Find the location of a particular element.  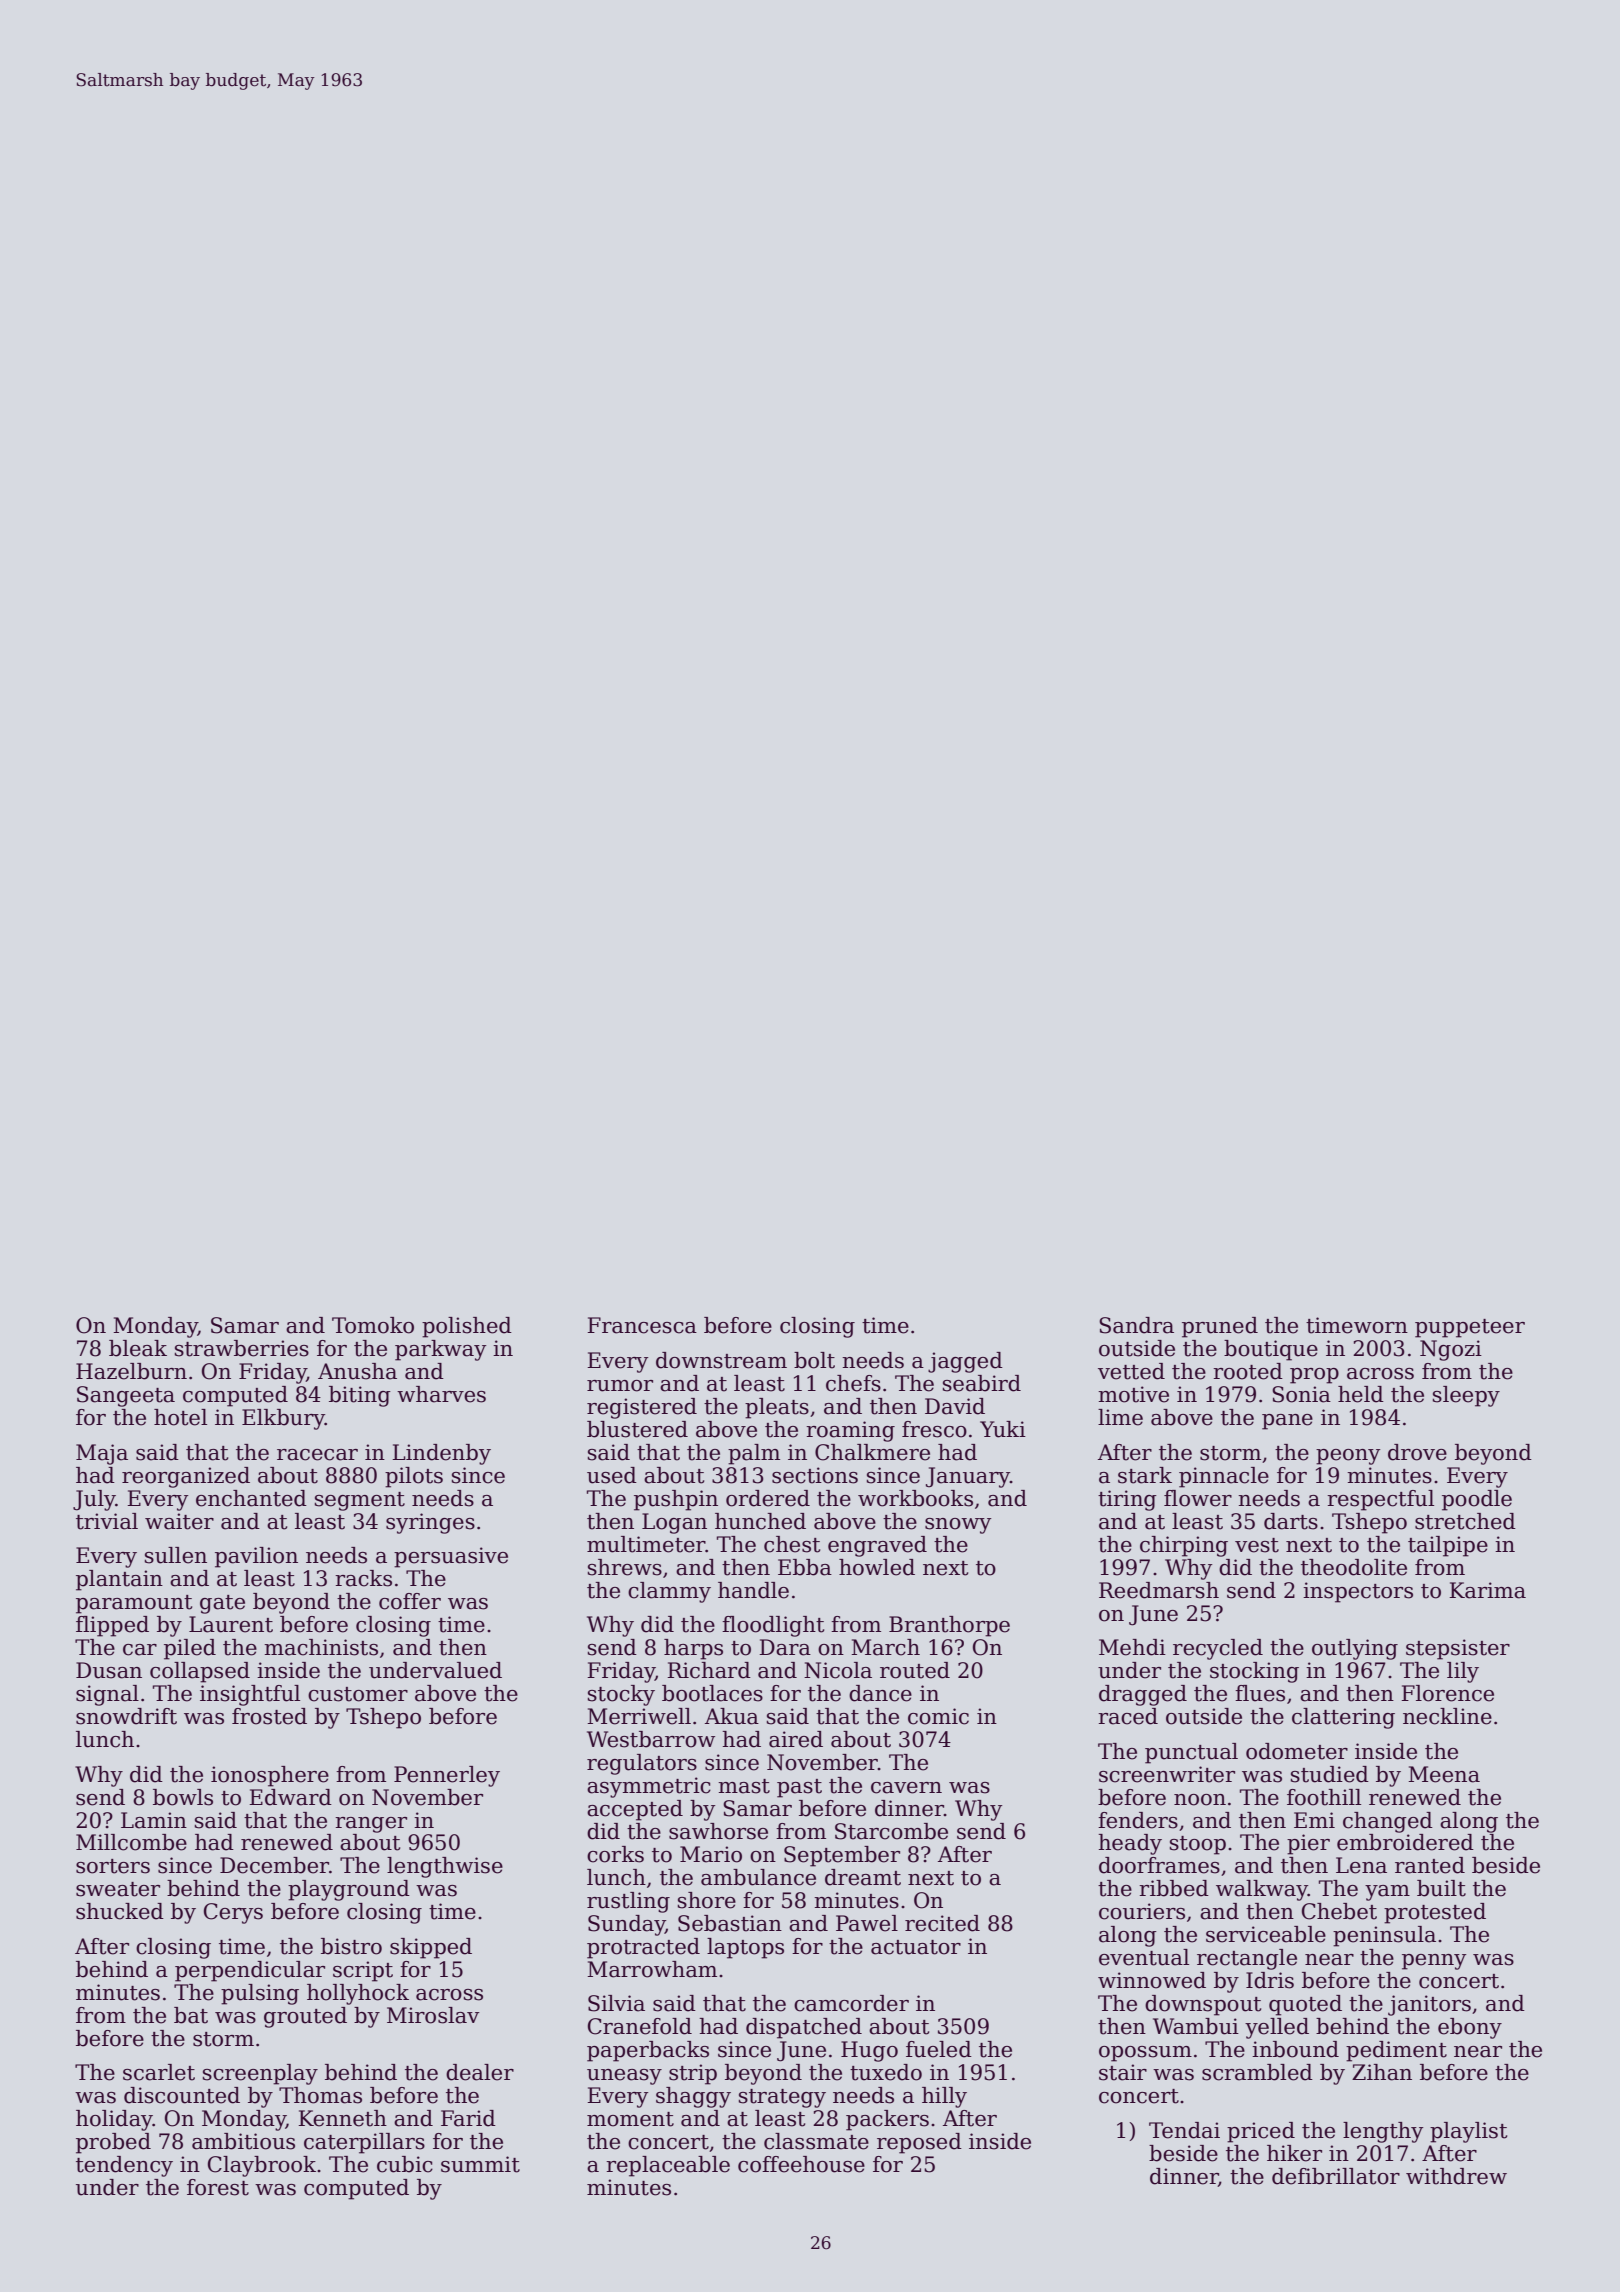

Francesca is located at coordinates (642, 1325).
